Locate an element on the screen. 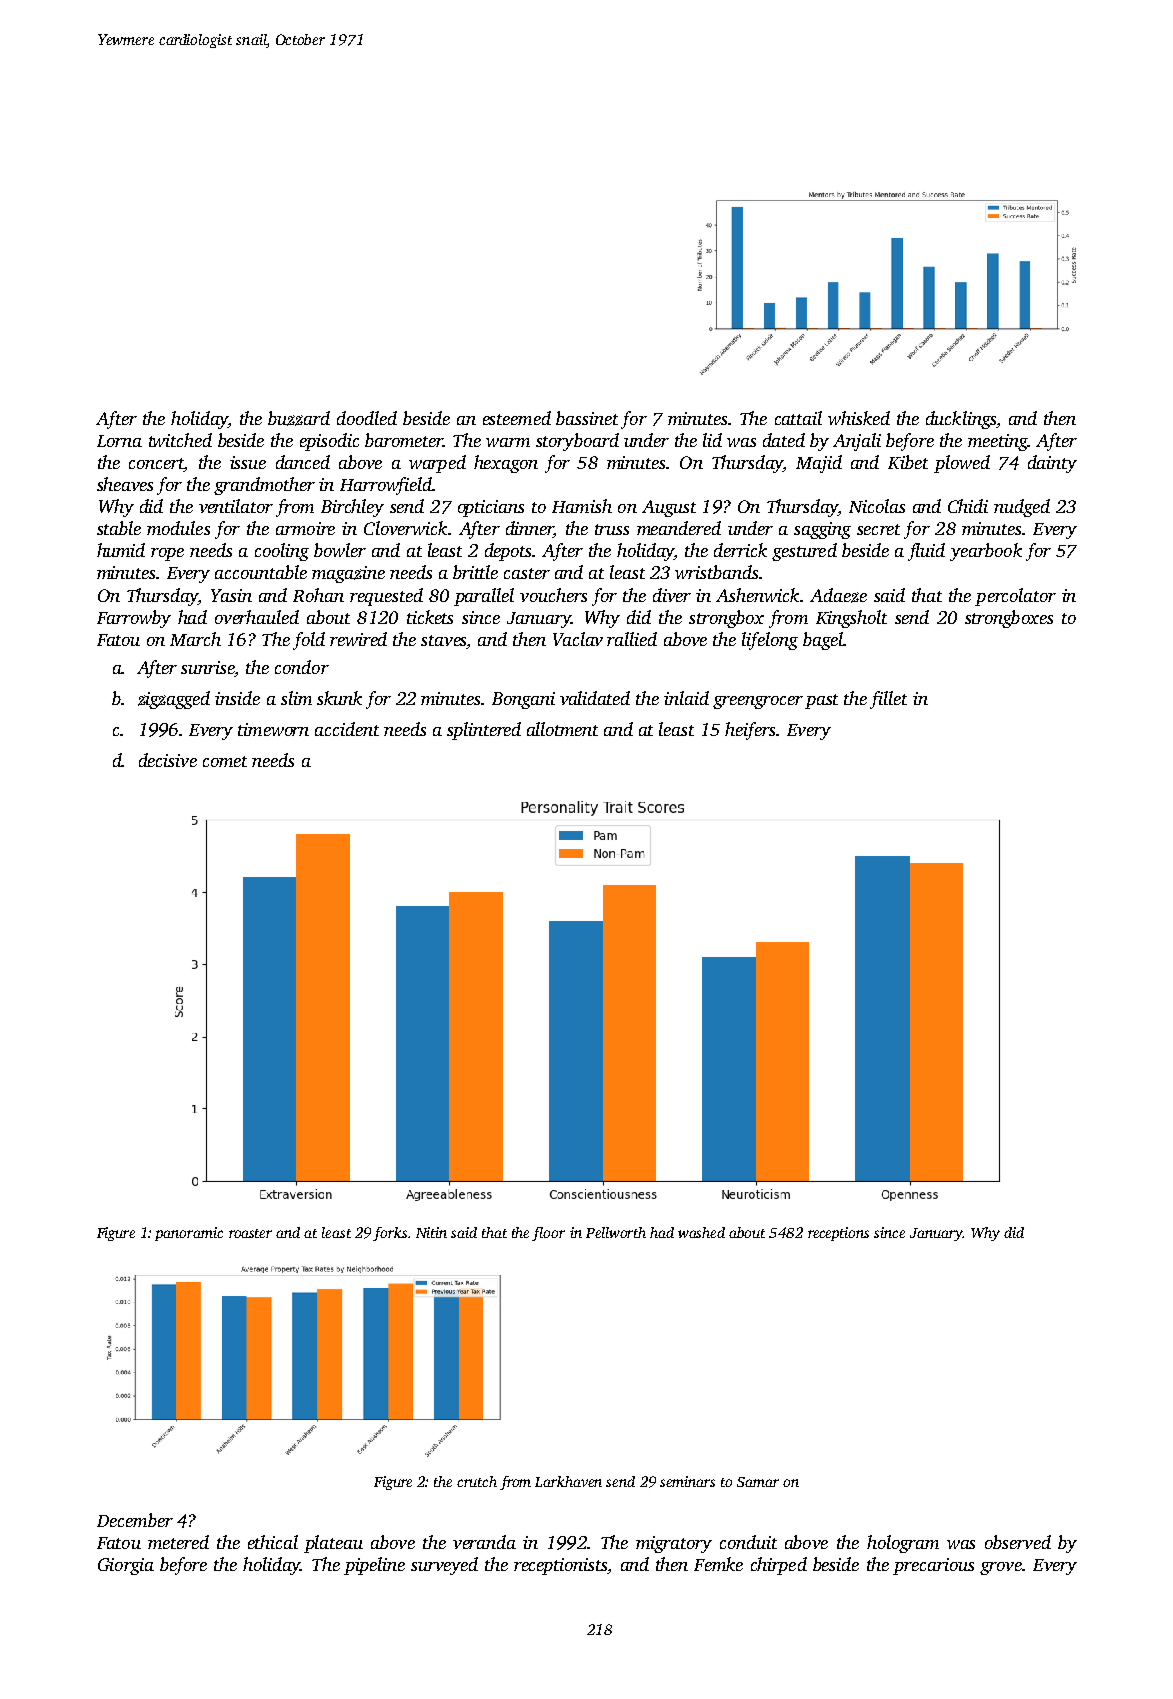 Image resolution: width=1173 pixels, height=1699 pixels. zigzagged is located at coordinates (174, 700).
